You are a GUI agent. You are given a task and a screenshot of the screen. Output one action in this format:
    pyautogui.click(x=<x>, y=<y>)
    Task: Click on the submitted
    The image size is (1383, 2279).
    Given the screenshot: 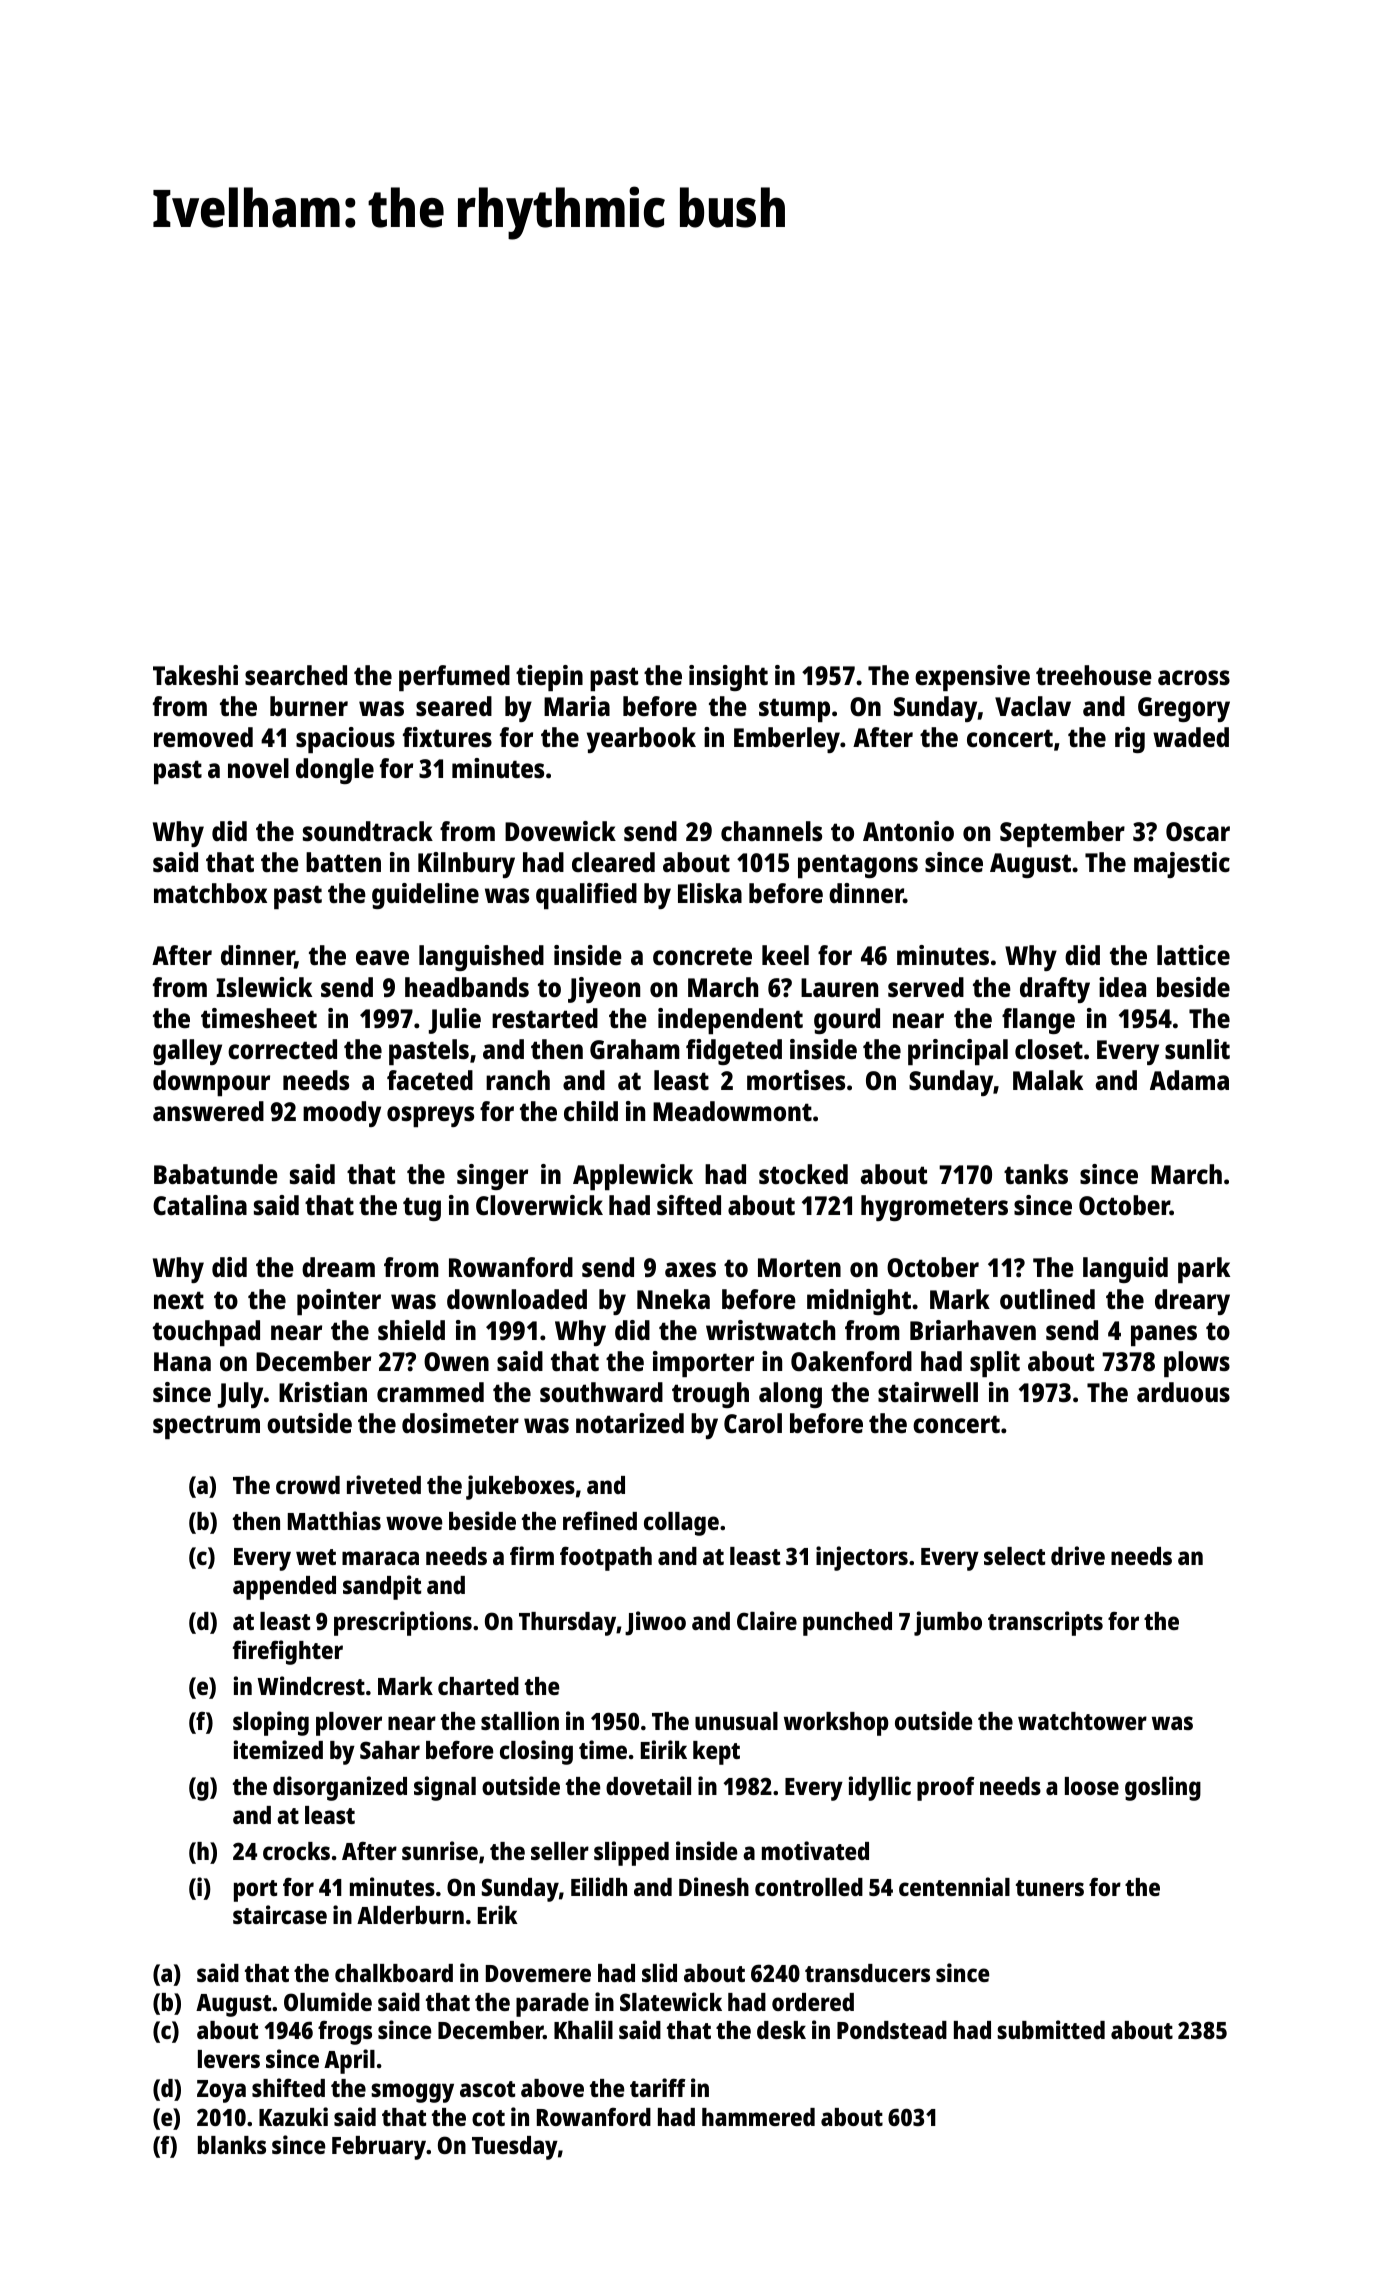 What is the action you would take?
    pyautogui.click(x=1051, y=2029)
